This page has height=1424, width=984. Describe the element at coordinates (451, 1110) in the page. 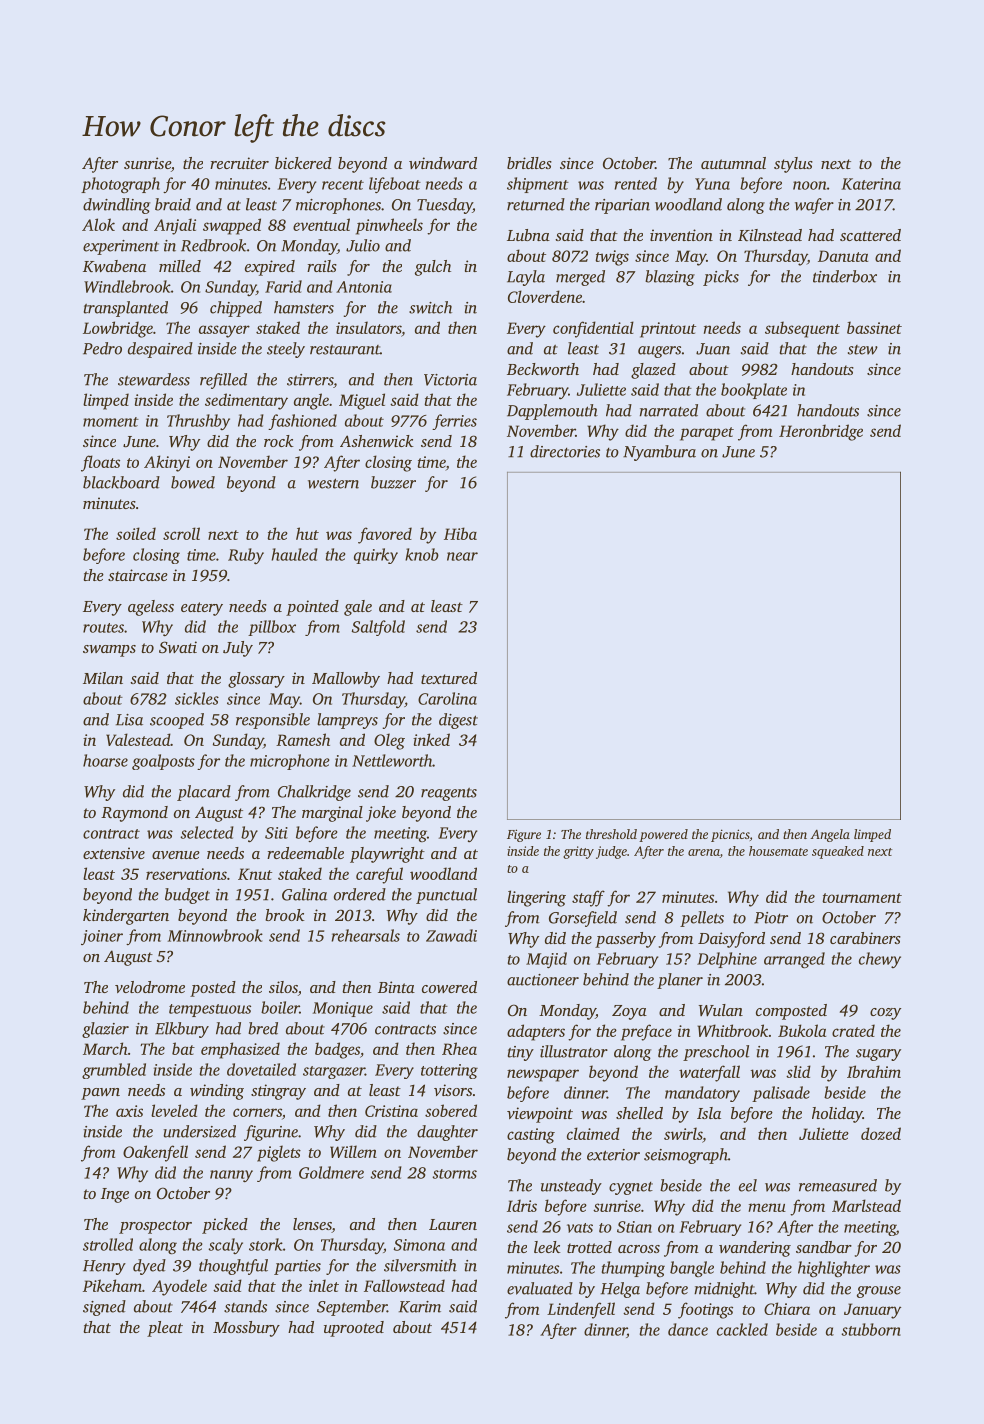

I see `sobered` at that location.
